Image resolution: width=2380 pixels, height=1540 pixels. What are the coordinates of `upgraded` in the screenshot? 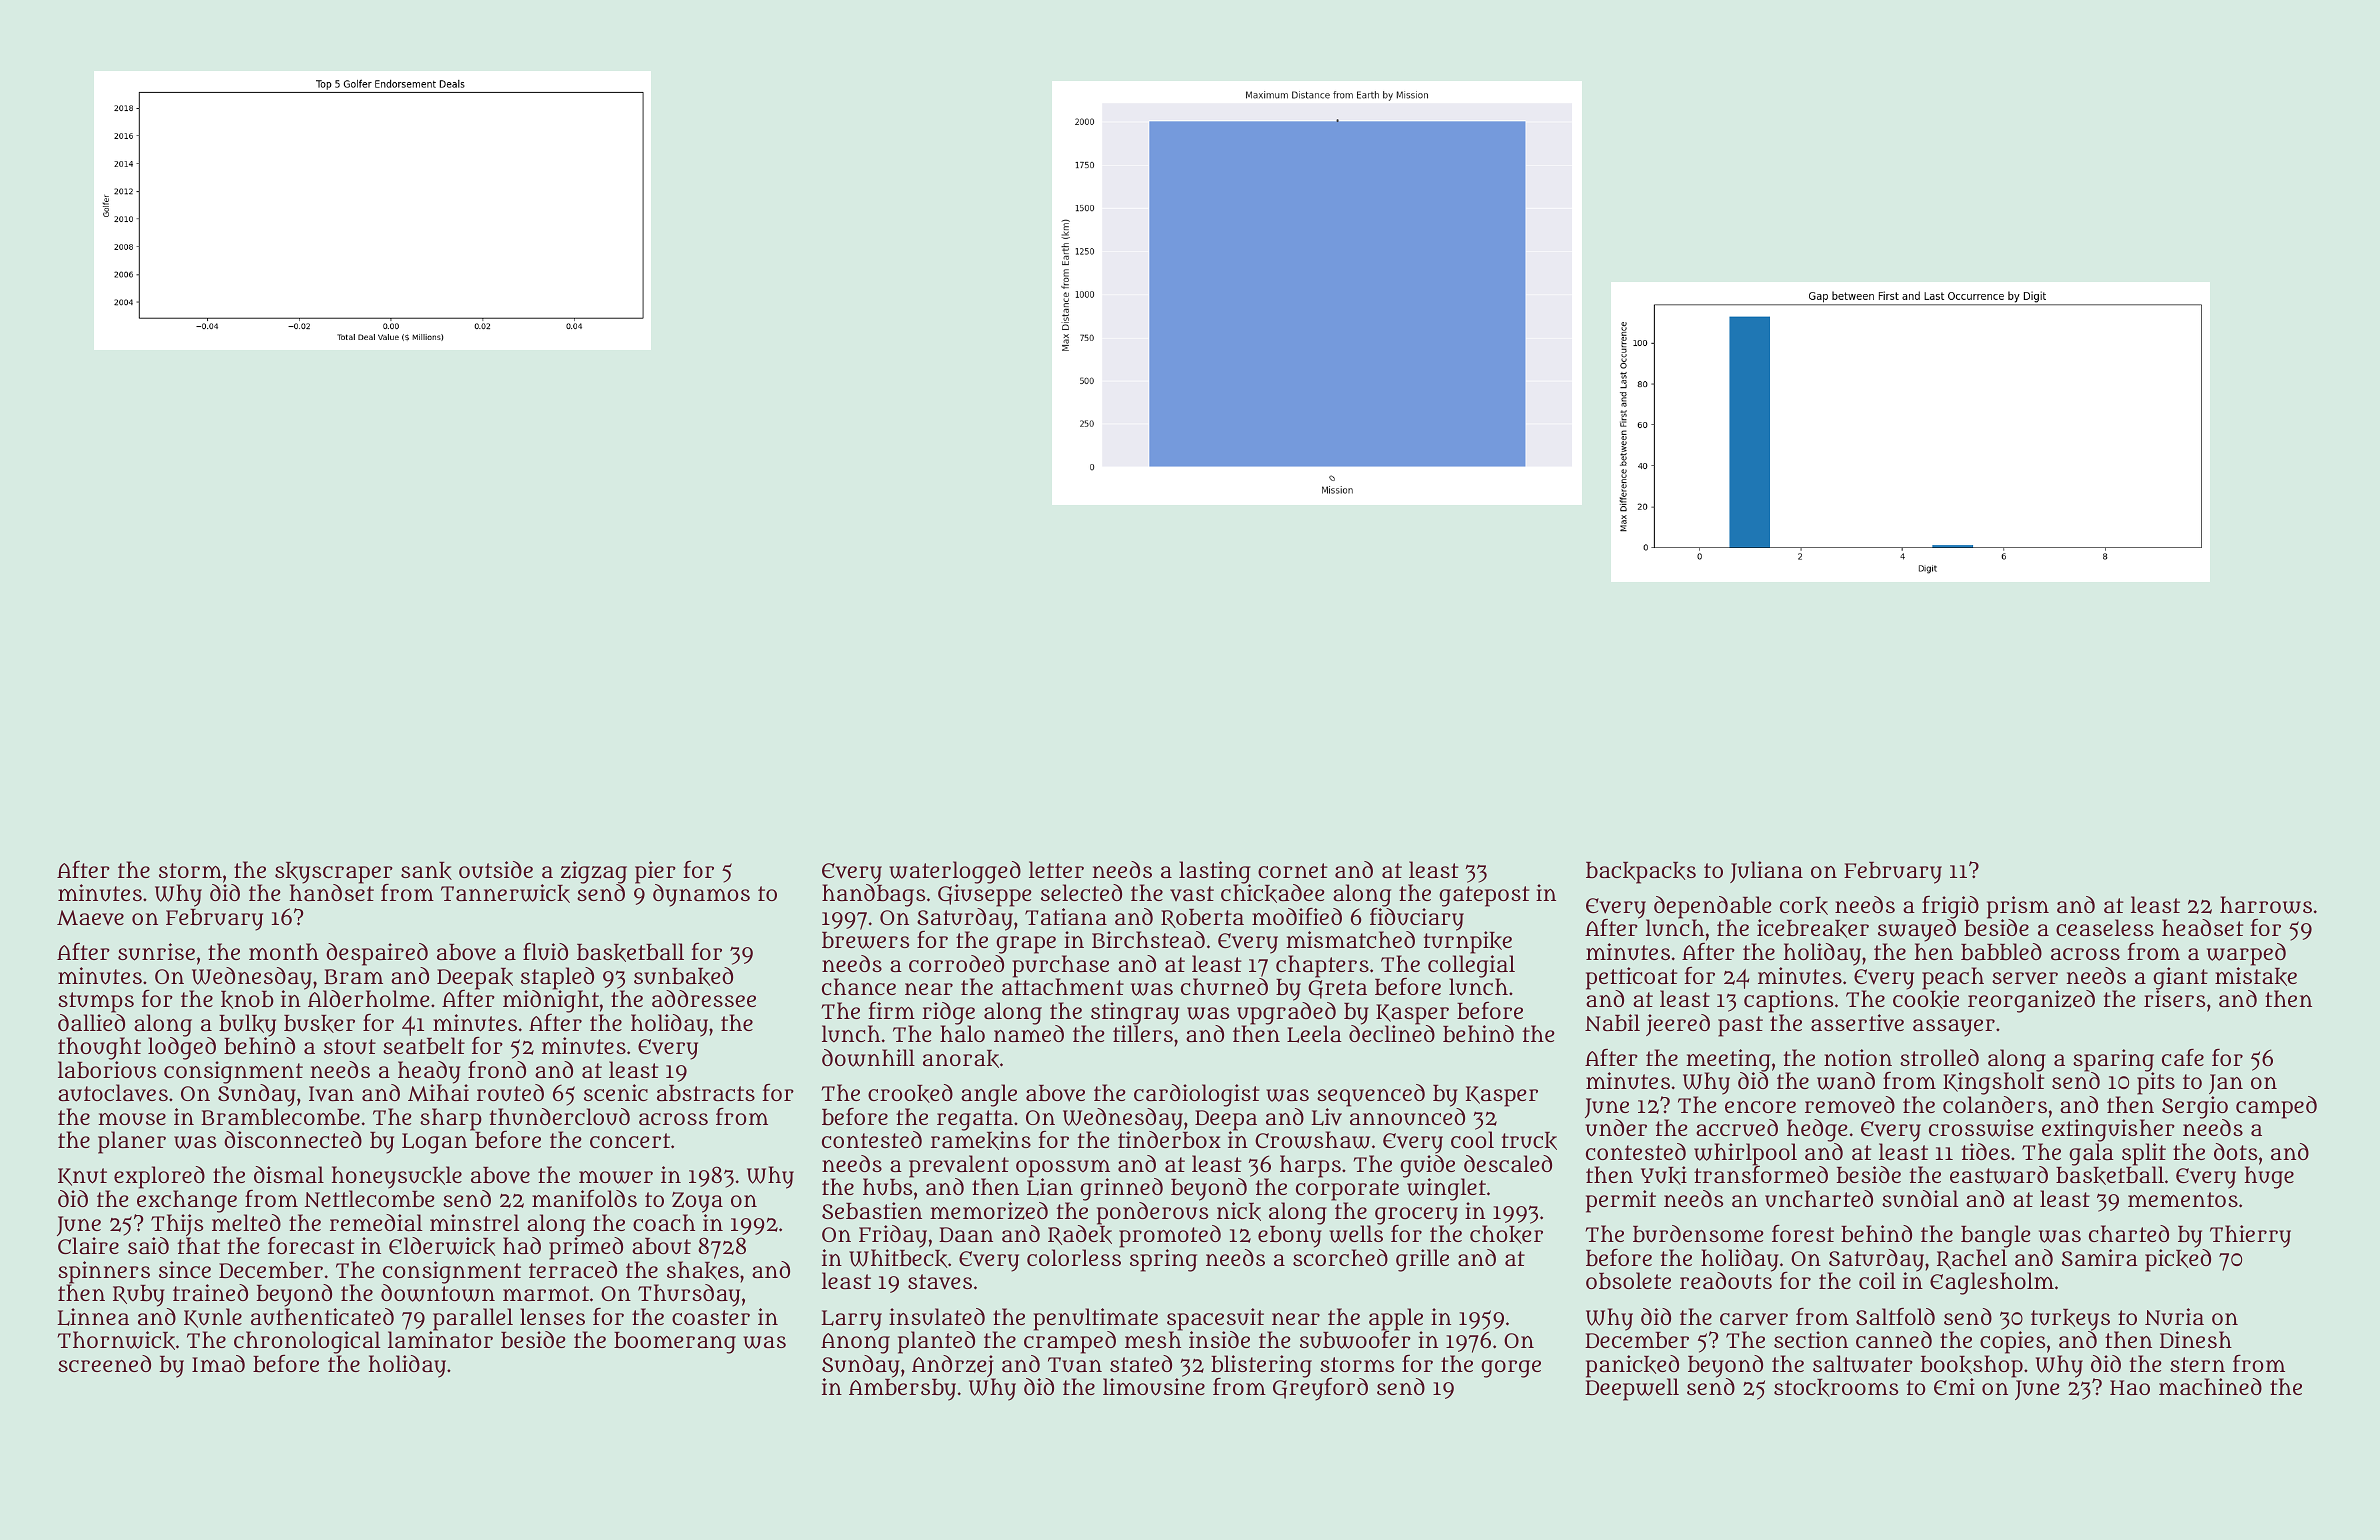 It's located at (1286, 1014).
